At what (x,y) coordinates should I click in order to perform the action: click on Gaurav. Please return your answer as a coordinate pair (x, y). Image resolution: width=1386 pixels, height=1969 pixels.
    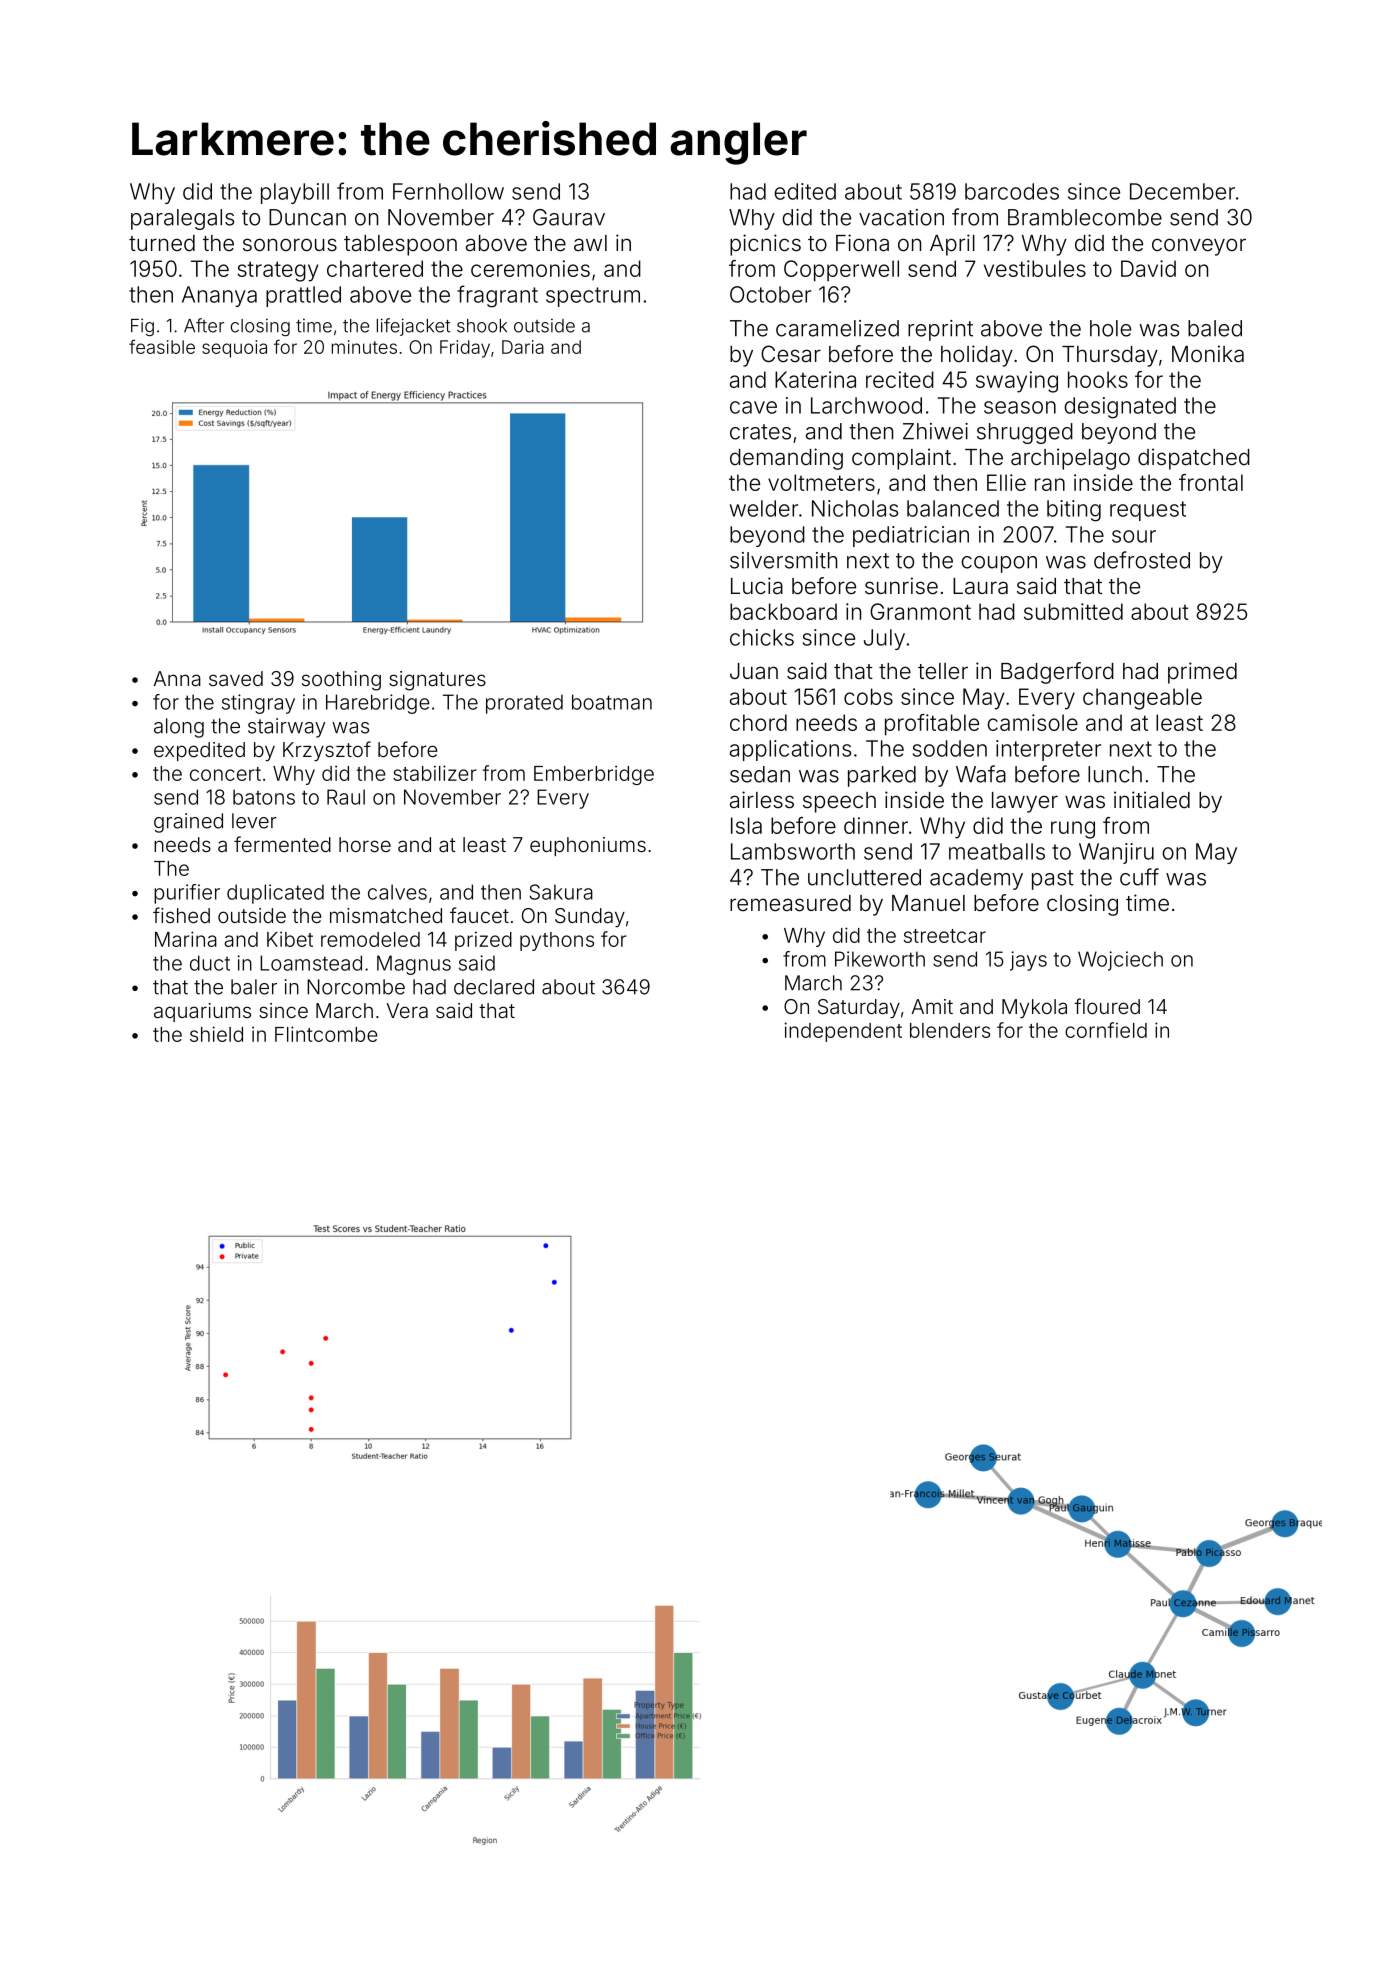
    Looking at the image, I should click on (569, 217).
